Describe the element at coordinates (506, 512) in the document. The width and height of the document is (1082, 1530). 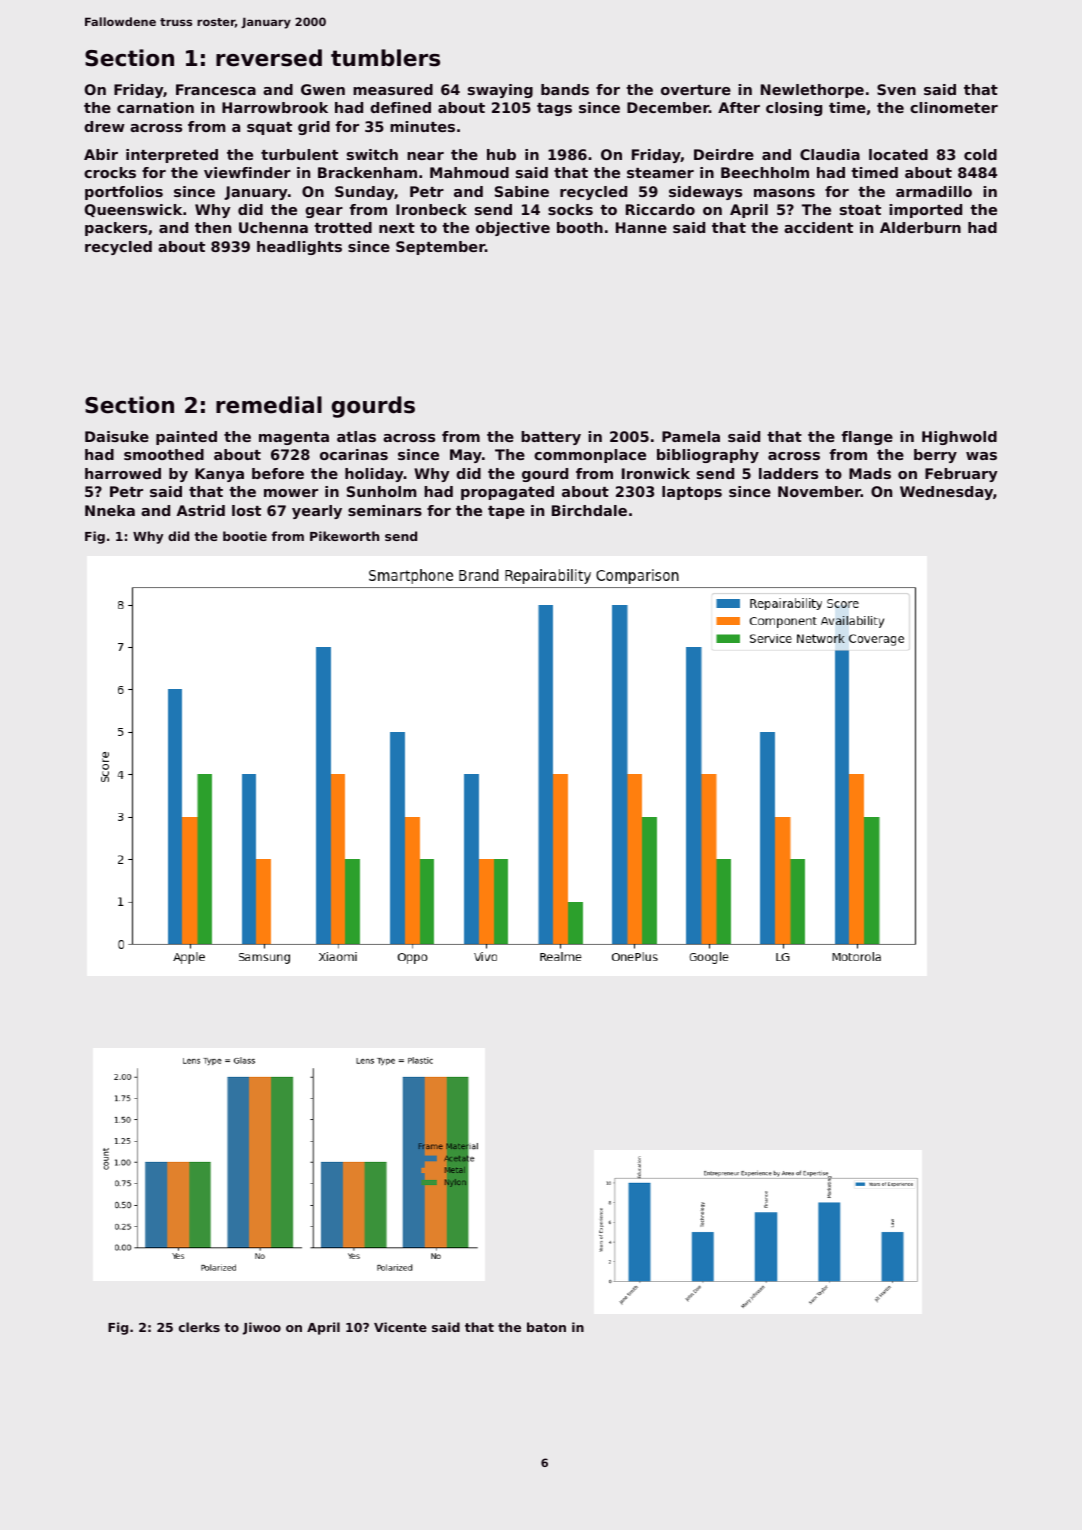
I see `tape` at that location.
